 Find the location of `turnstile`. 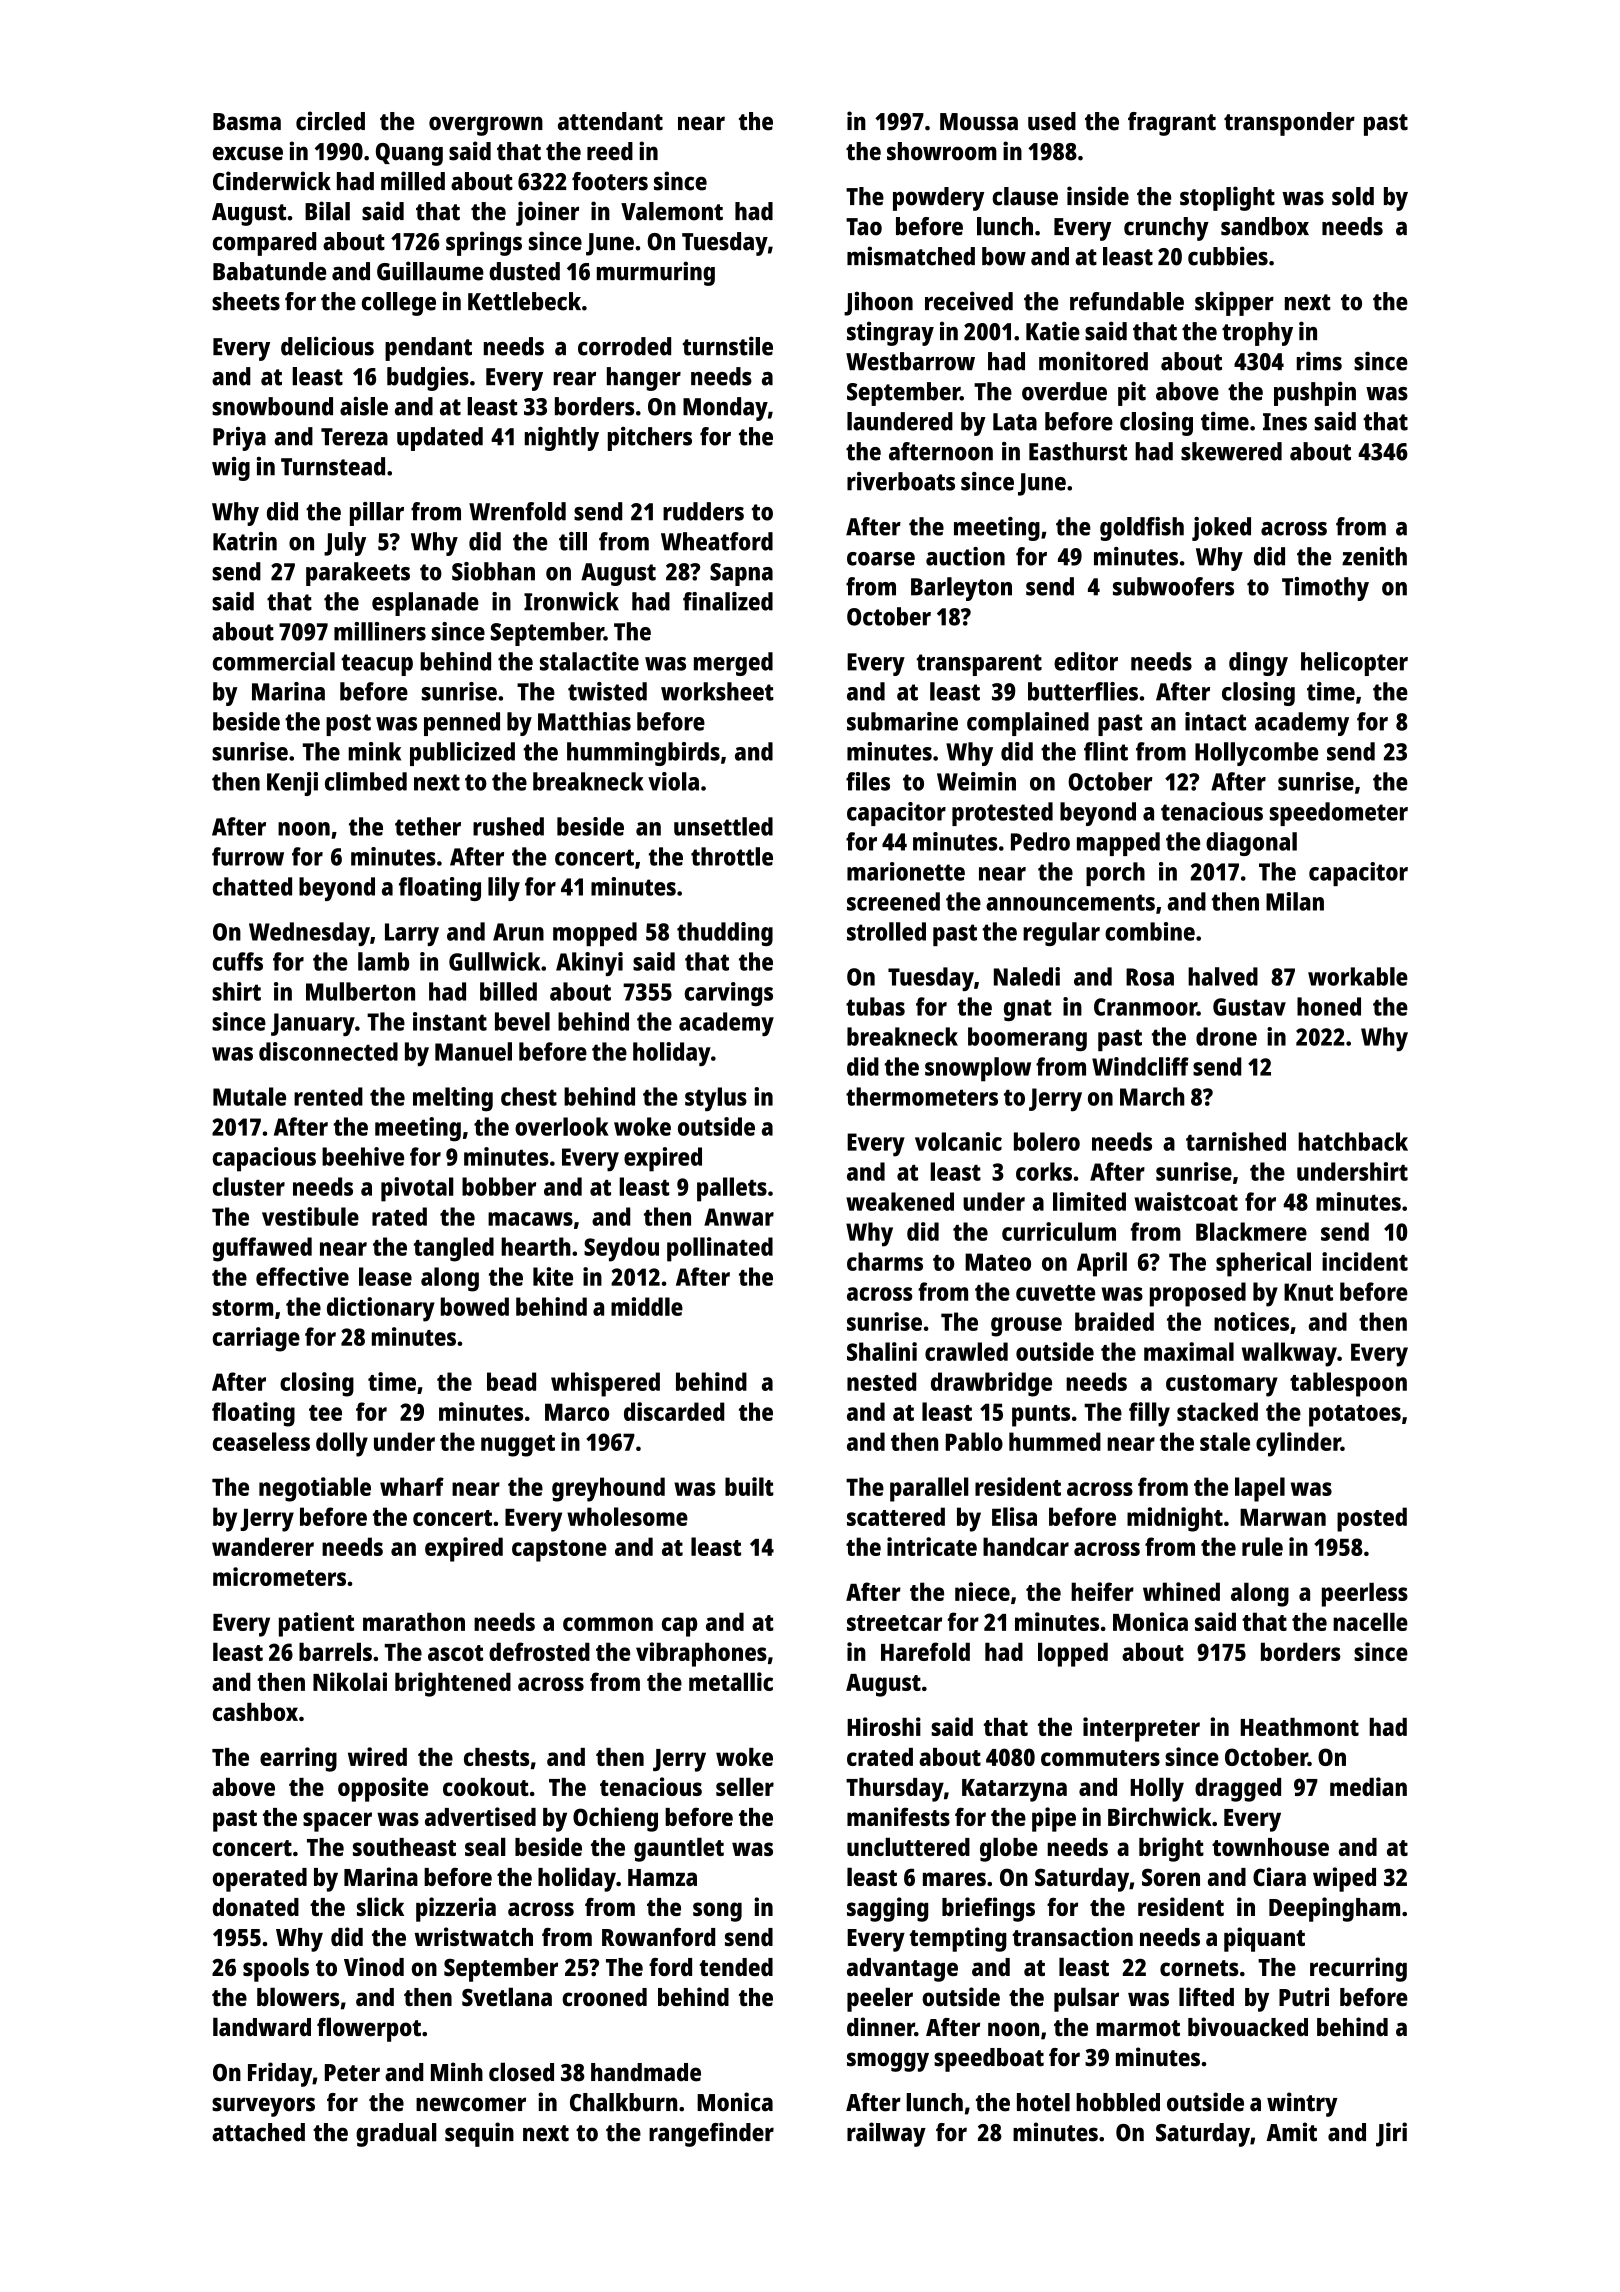

turnstile is located at coordinates (728, 346).
